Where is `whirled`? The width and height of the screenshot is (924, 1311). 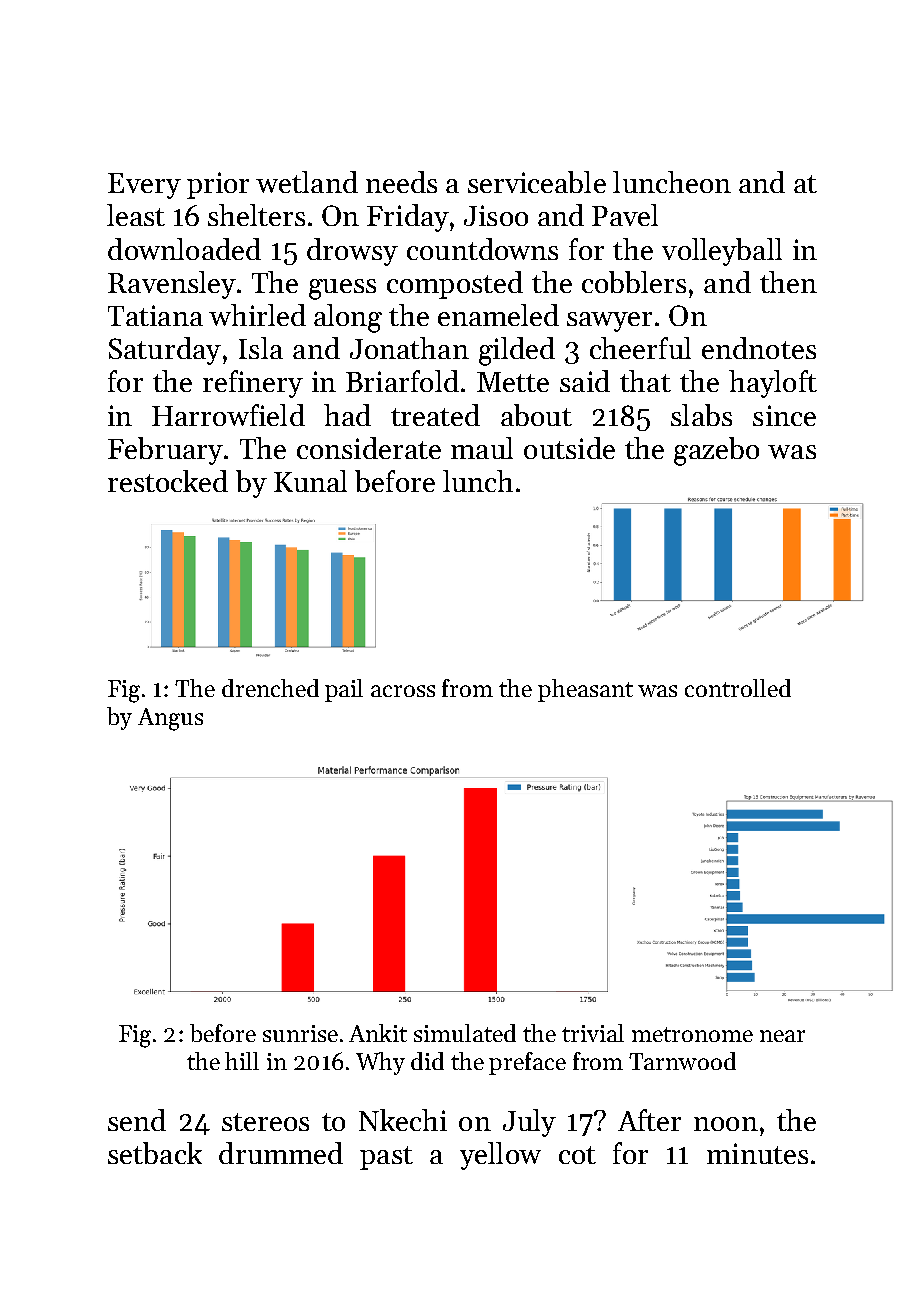 whirled is located at coordinates (257, 315).
